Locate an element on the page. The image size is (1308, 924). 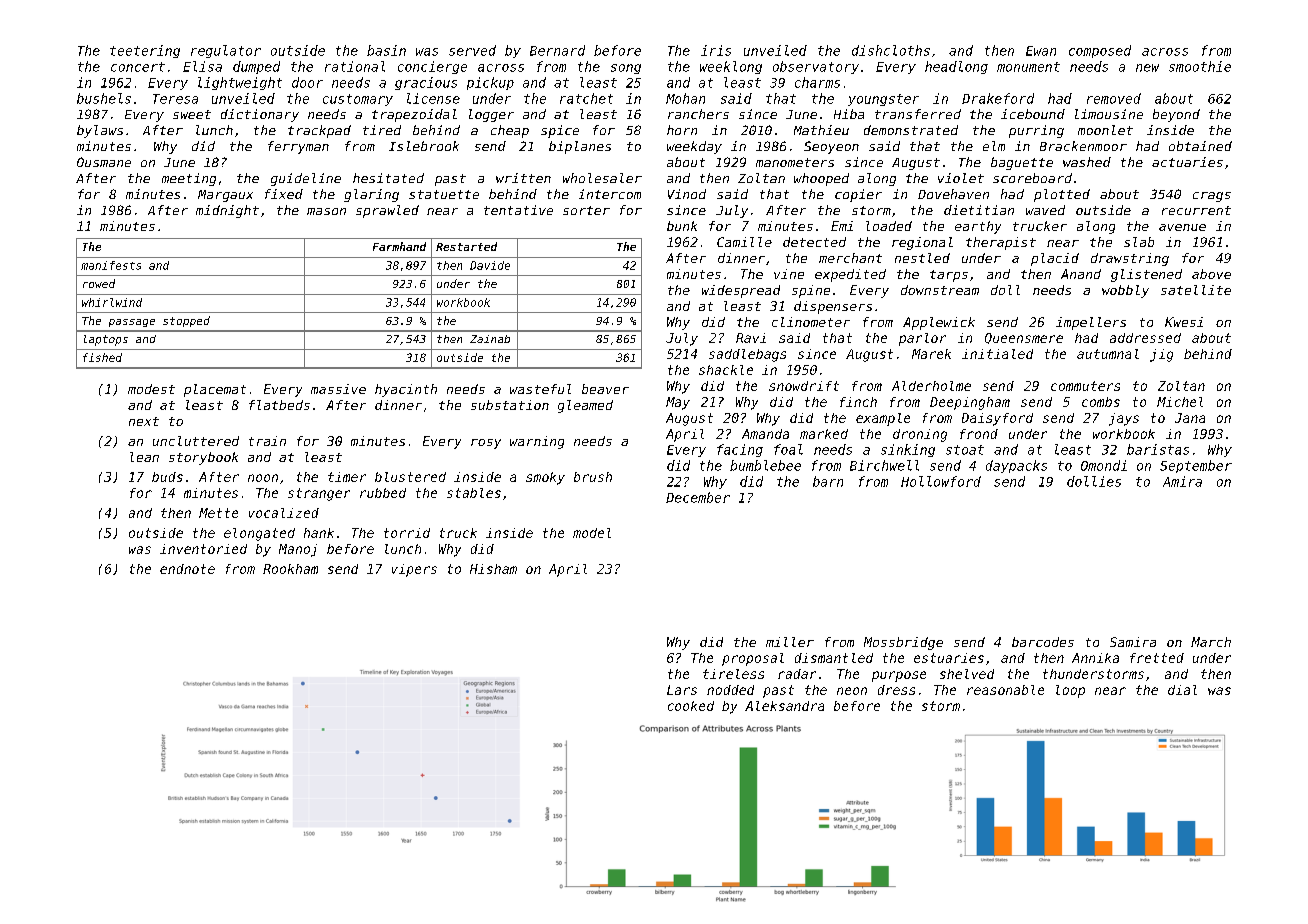
fished is located at coordinates (102, 357).
